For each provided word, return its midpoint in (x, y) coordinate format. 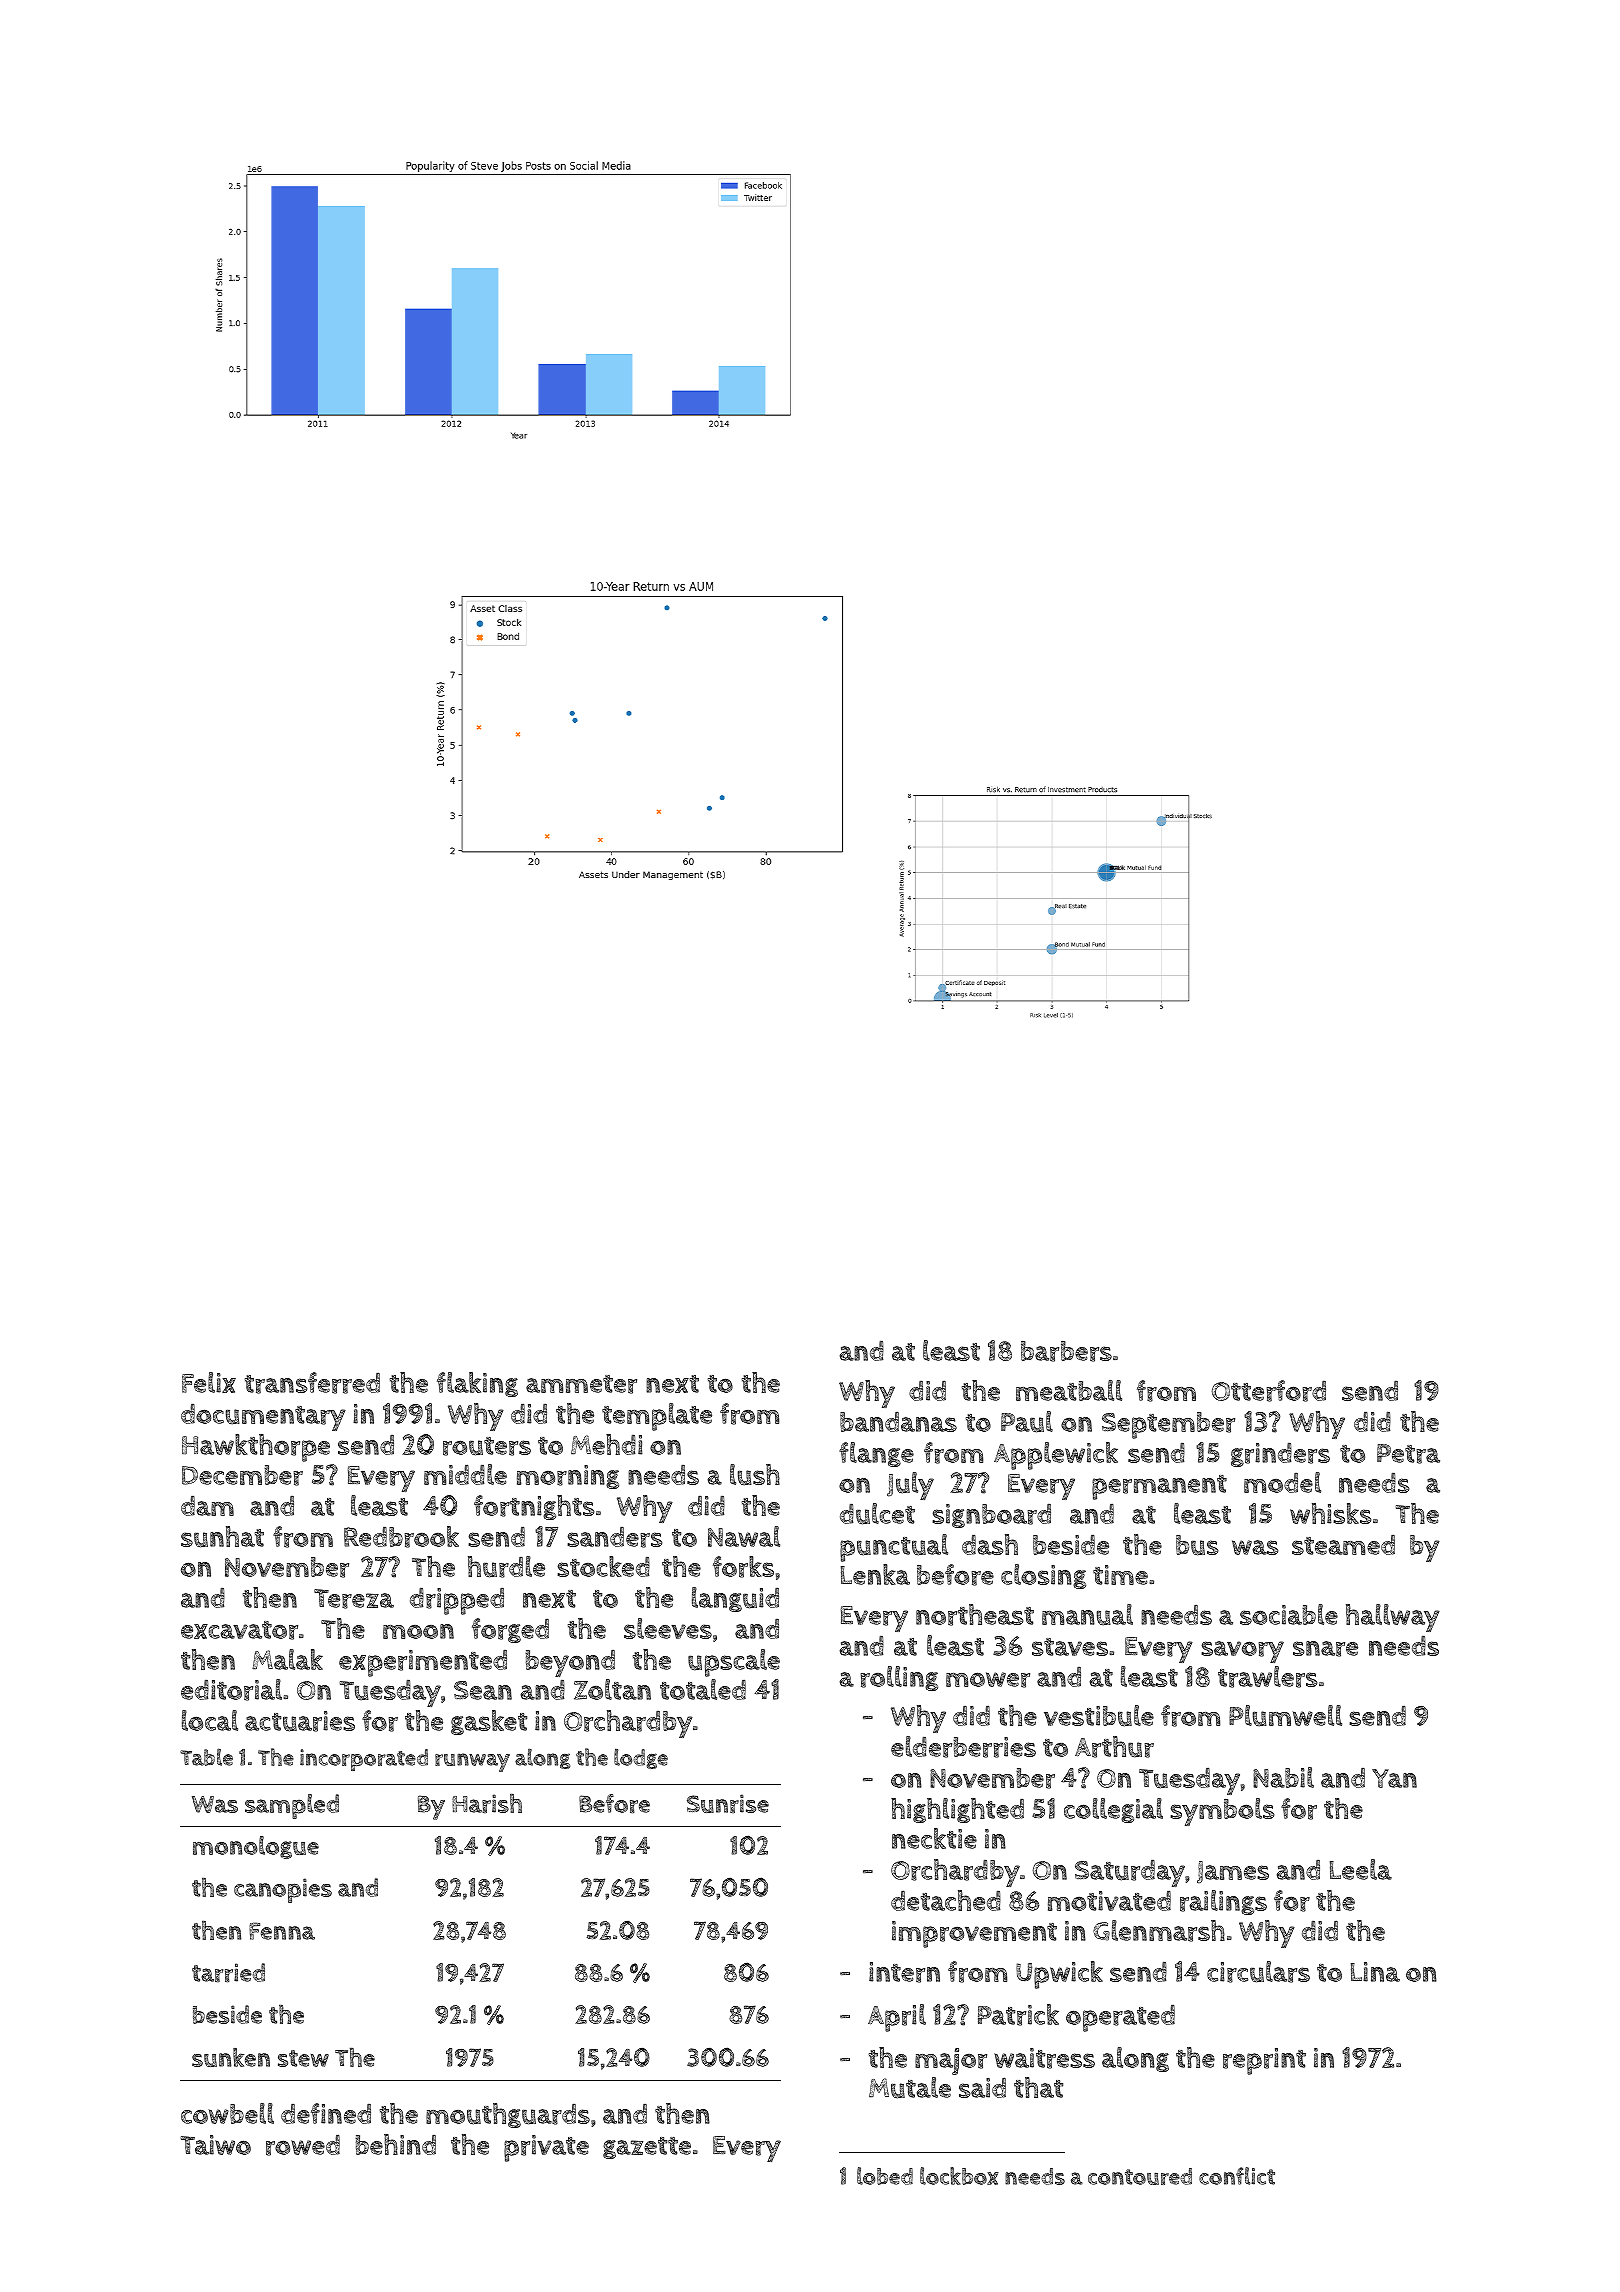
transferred (312, 1383)
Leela (1361, 1869)
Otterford (1269, 1391)
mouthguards (508, 2115)
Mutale (910, 2088)
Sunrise (728, 1803)
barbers (1066, 1351)
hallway (1393, 1618)
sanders (614, 1537)
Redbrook (401, 1537)
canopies (283, 1890)
